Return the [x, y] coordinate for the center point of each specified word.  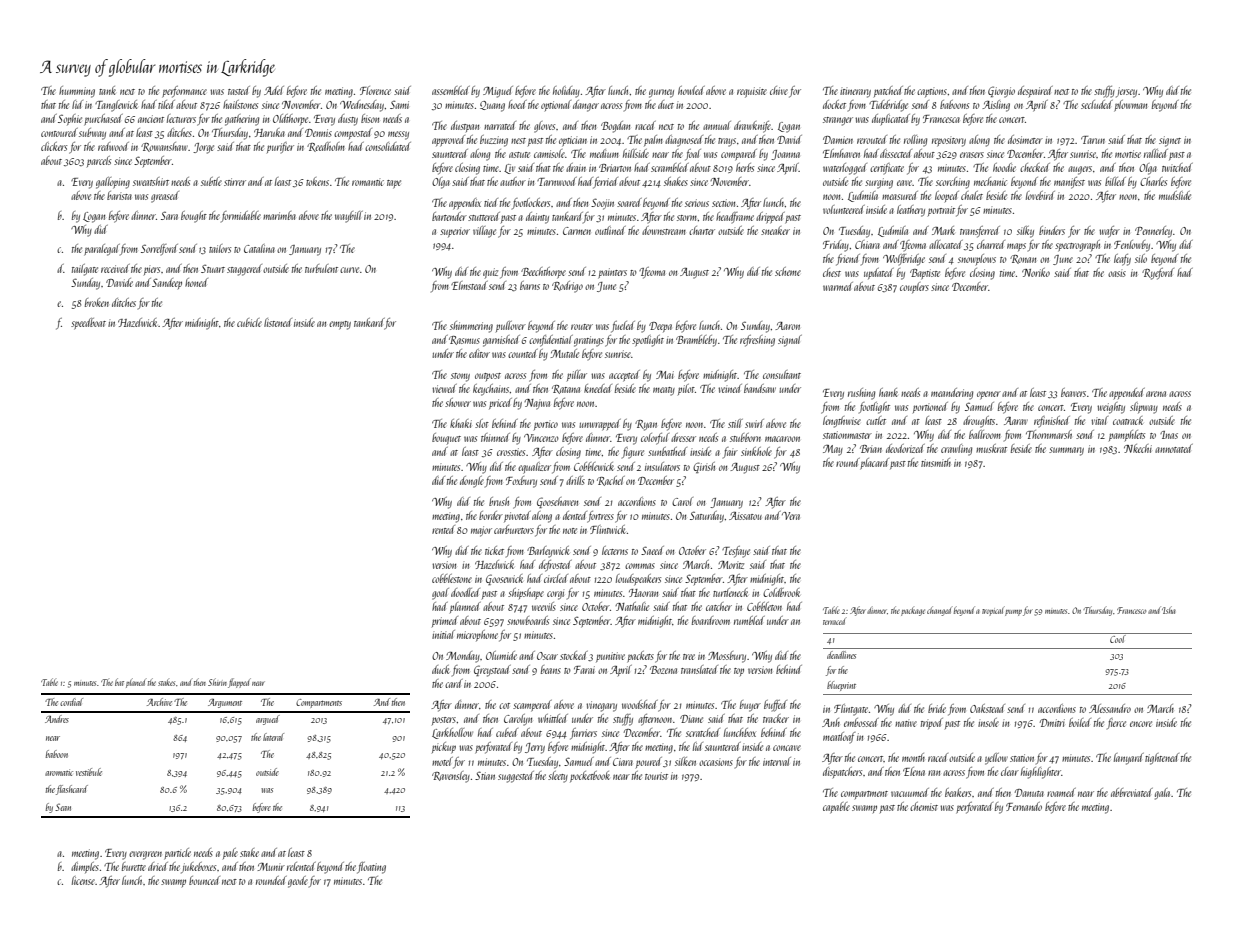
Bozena [663, 670]
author [513, 181]
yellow [996, 759]
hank [888, 392]
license [84, 880]
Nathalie [632, 606]
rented [443, 529]
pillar [577, 375]
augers [1080, 170]
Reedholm [326, 147]
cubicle [249, 322]
